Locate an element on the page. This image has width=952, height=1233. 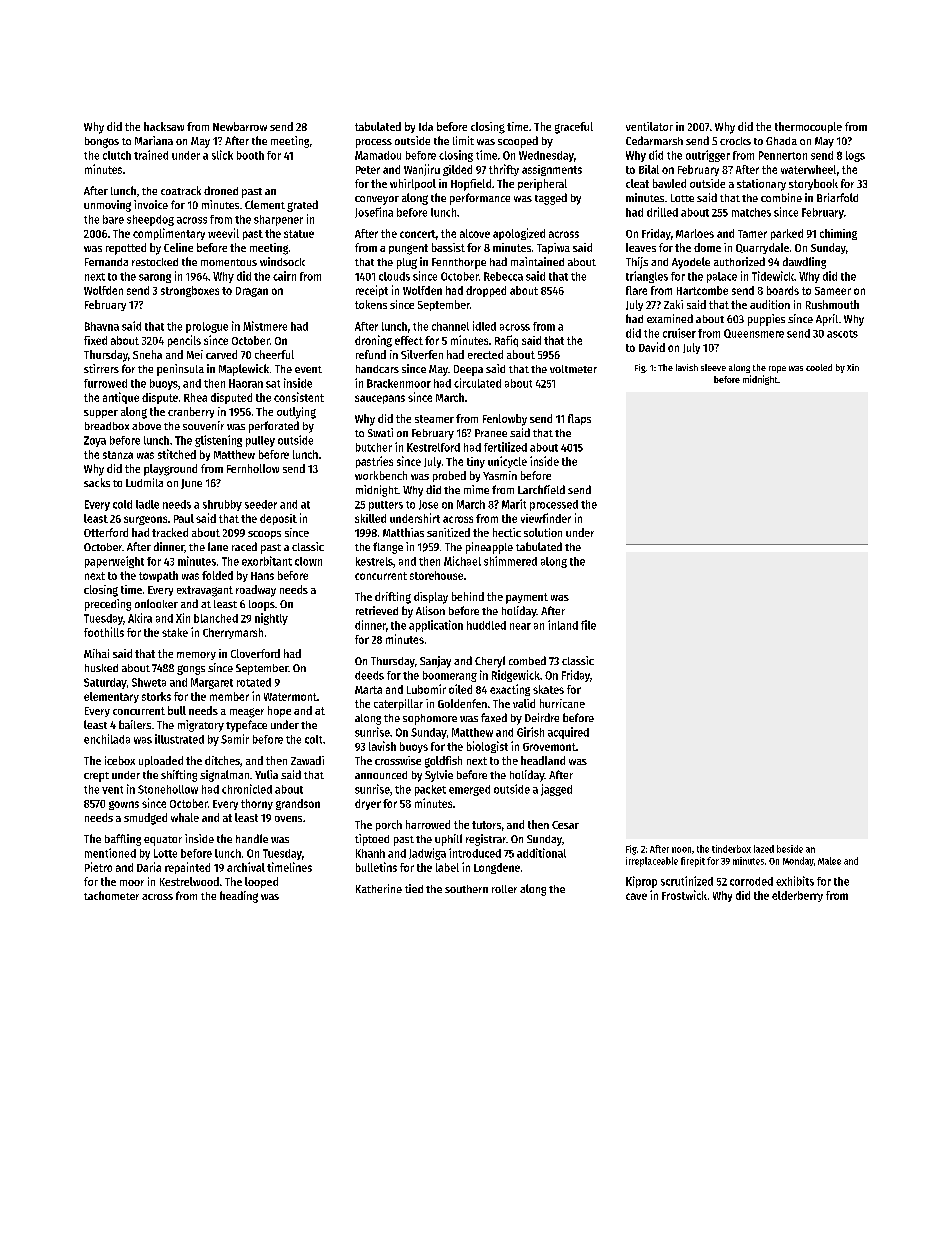
file is located at coordinates (588, 625).
